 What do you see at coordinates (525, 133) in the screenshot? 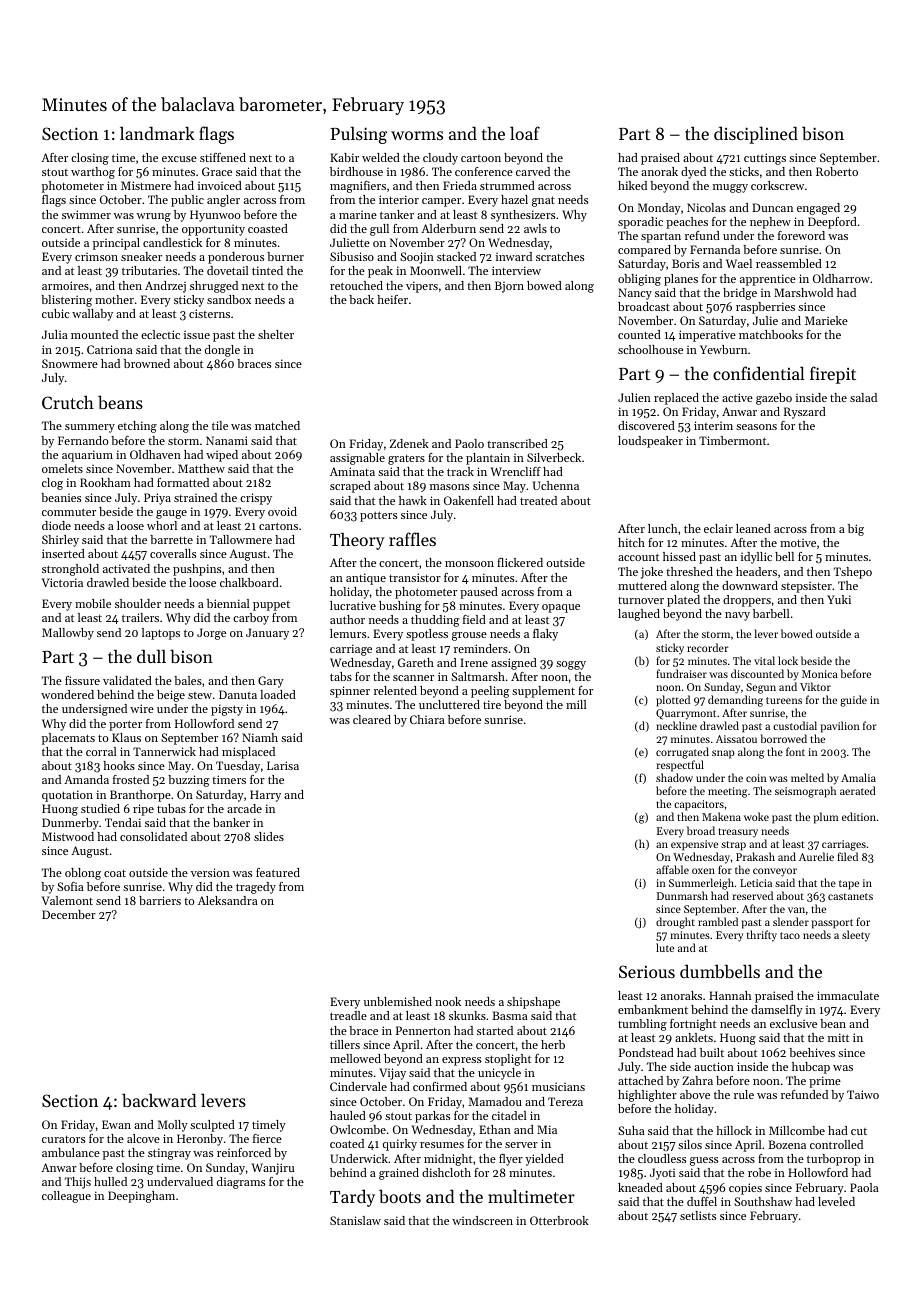
I see `loaf` at bounding box center [525, 133].
